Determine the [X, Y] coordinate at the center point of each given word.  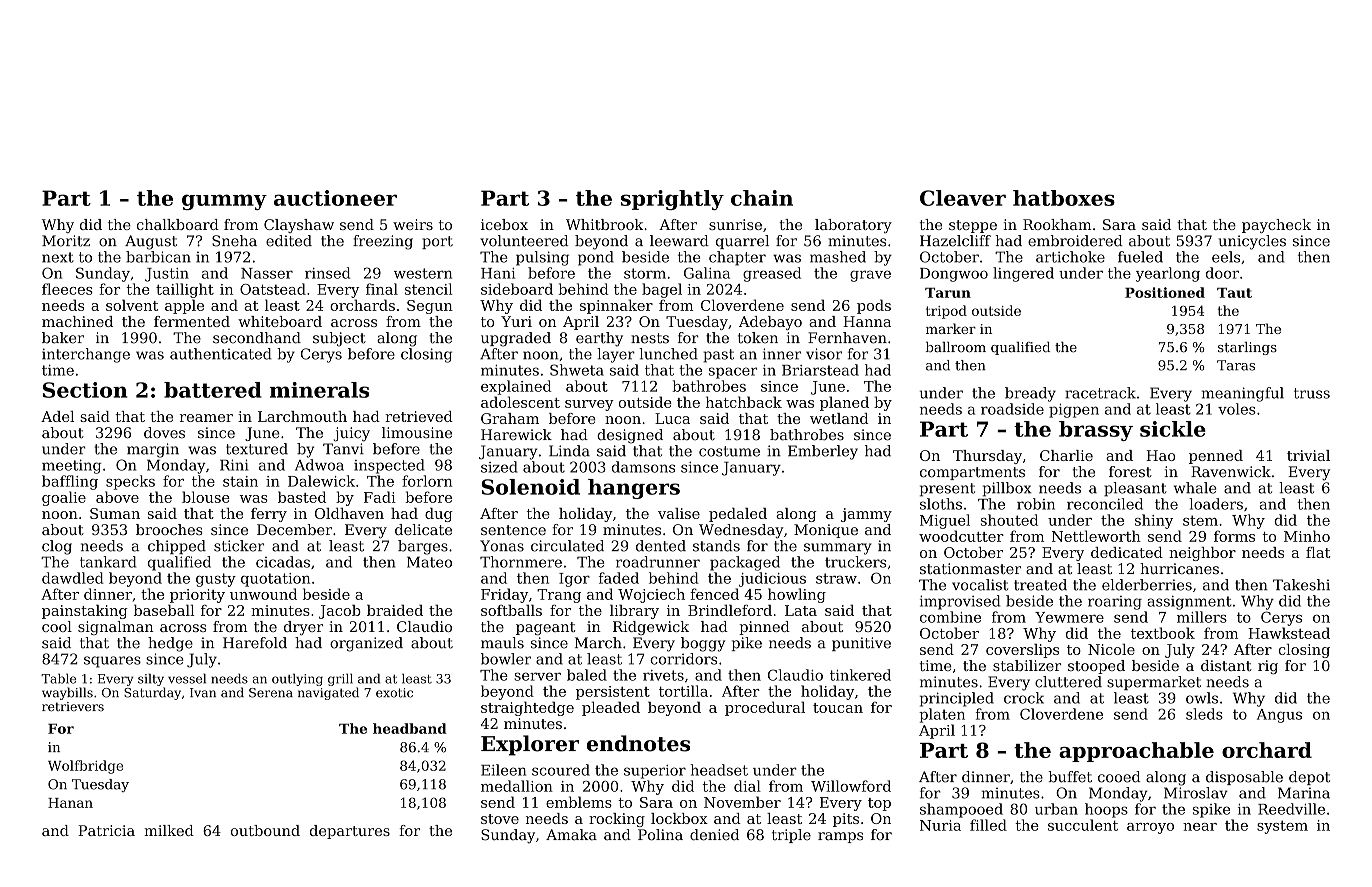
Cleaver [963, 198]
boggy [703, 644]
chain [762, 198]
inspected [389, 466]
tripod [946, 312]
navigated [328, 693]
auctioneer [335, 198]
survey [589, 405]
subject [339, 339]
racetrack [1100, 393]
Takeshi [1301, 585]
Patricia [106, 830]
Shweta [577, 370]
